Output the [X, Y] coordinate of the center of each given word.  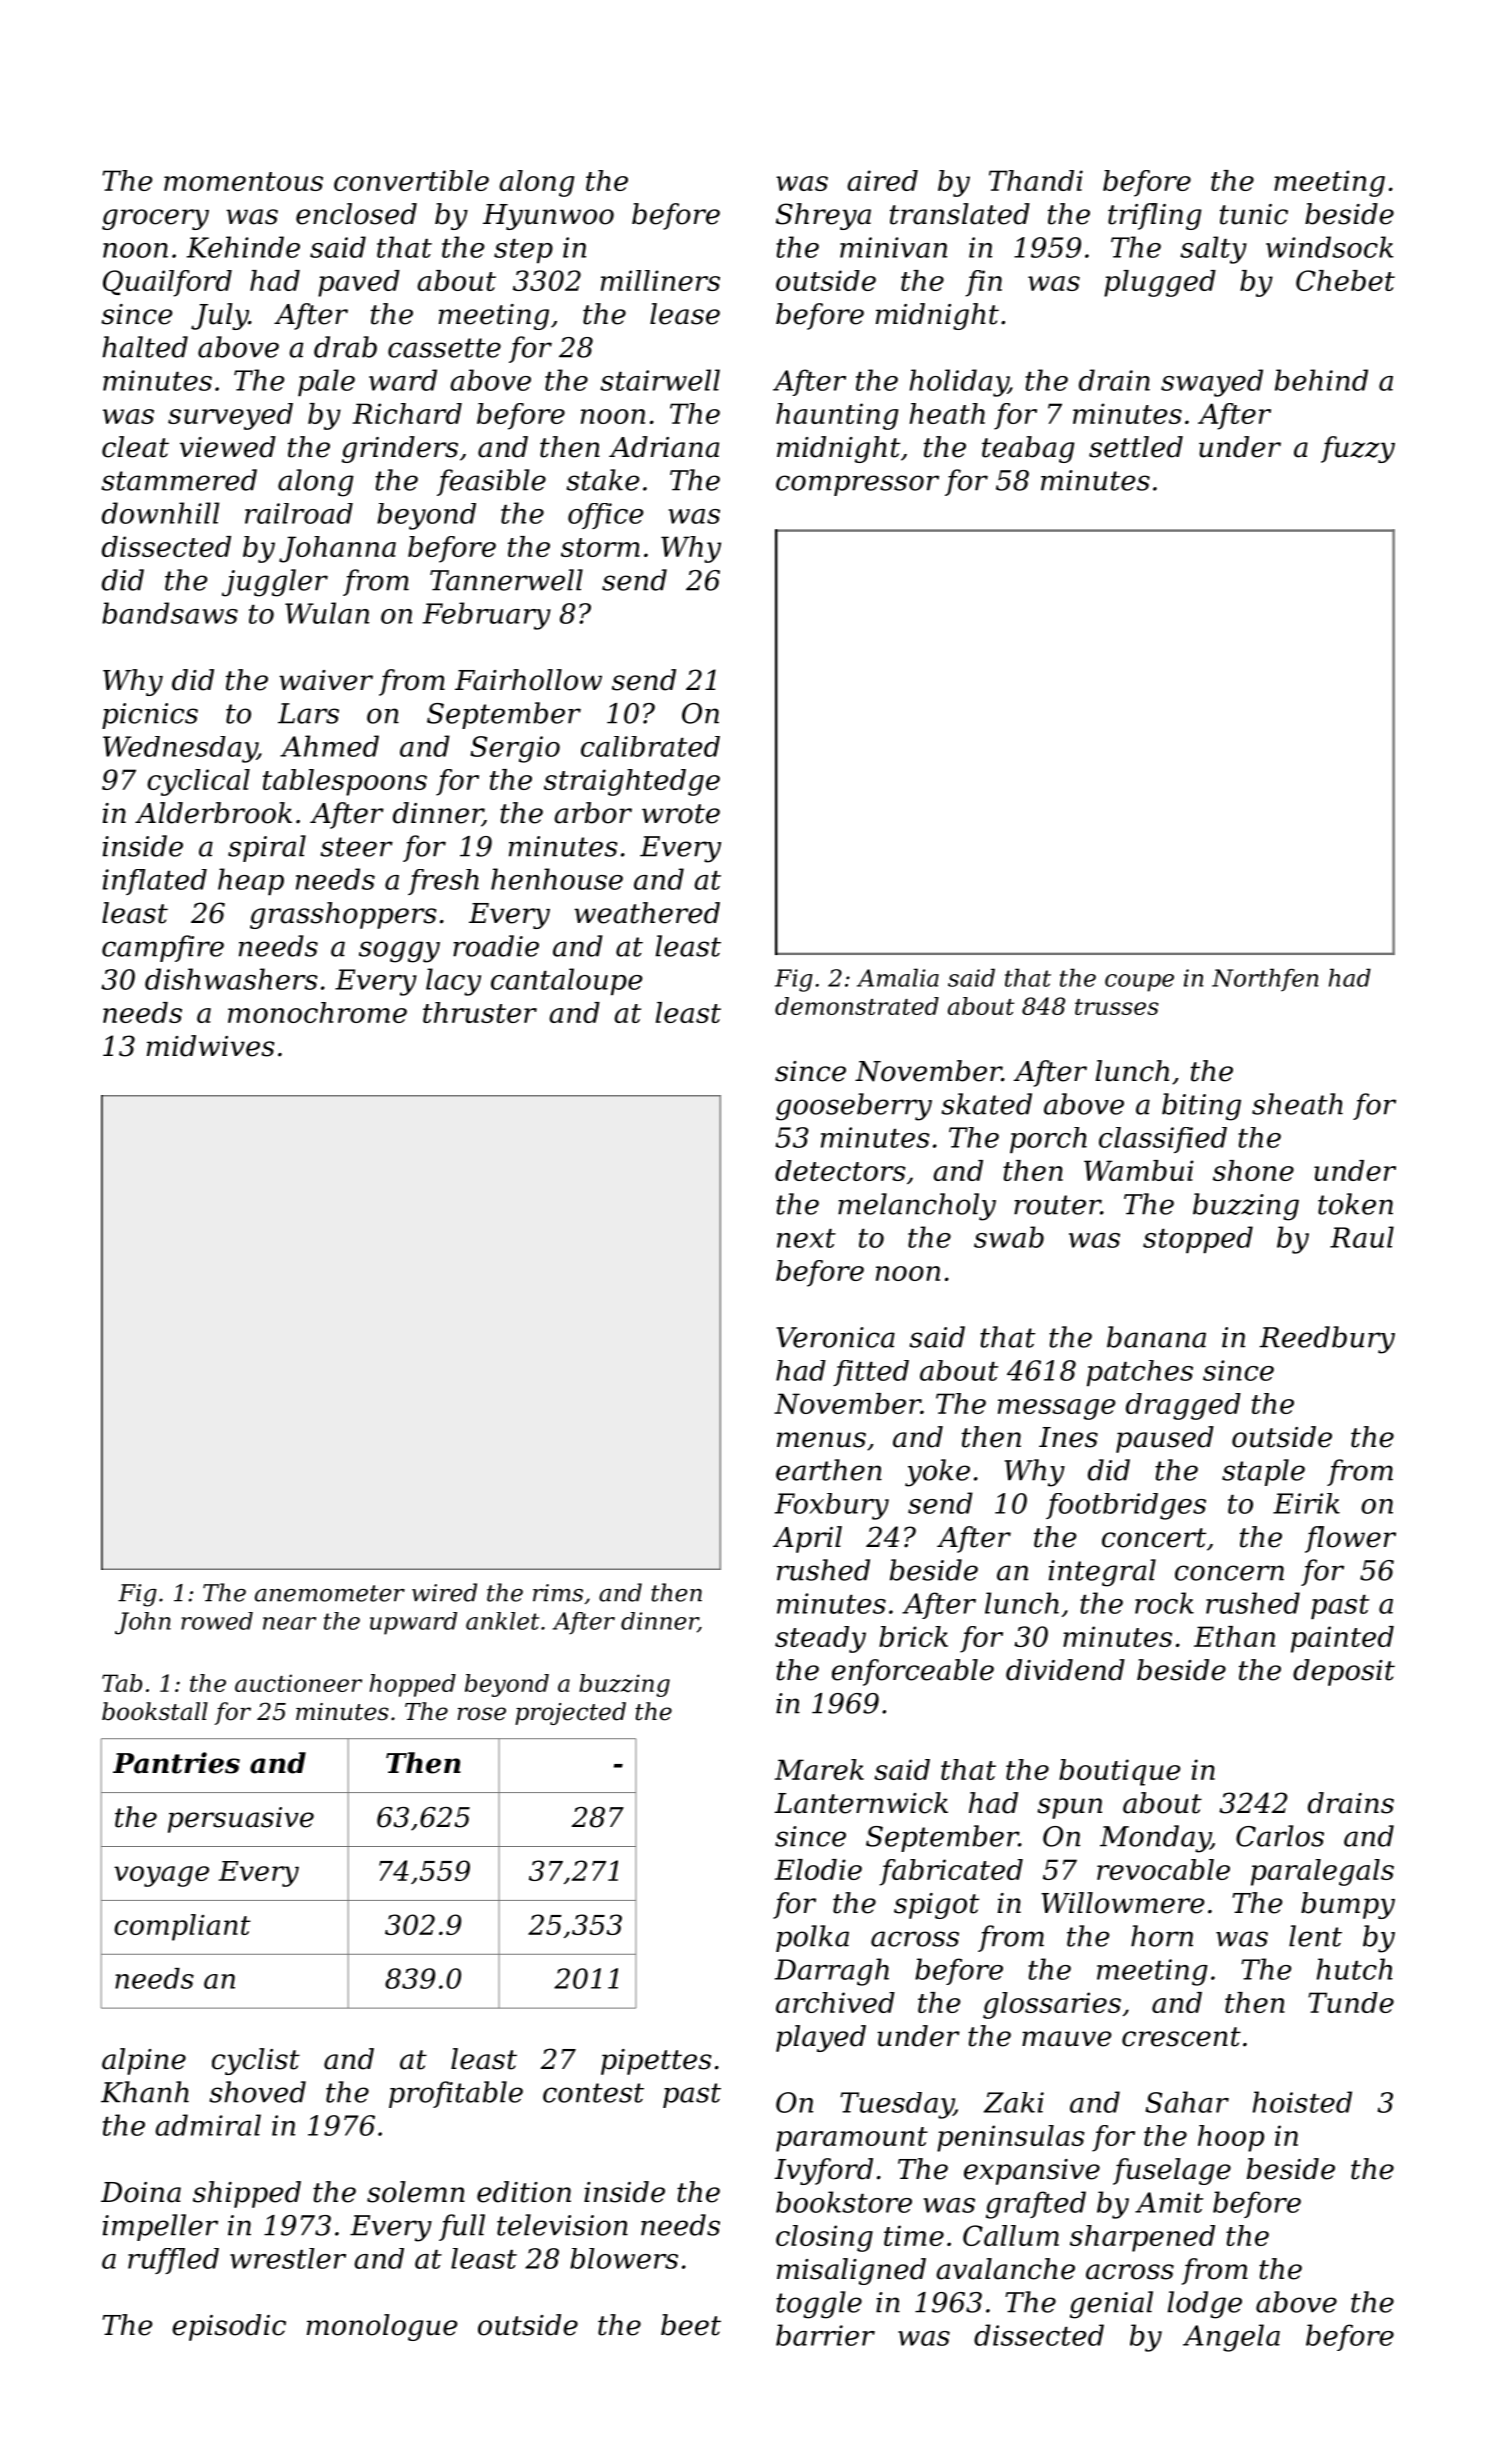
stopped [1198, 1239]
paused [1165, 1439]
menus [821, 1440]
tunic [1254, 214]
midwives [210, 1046]
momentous [243, 181]
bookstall [155, 1711]
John [143, 1623]
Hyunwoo [548, 217]
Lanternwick [861, 1803]
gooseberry [854, 1107]
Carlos [1280, 1836]
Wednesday [180, 749]
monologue [382, 2327]
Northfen [1265, 980]
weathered [647, 913]
